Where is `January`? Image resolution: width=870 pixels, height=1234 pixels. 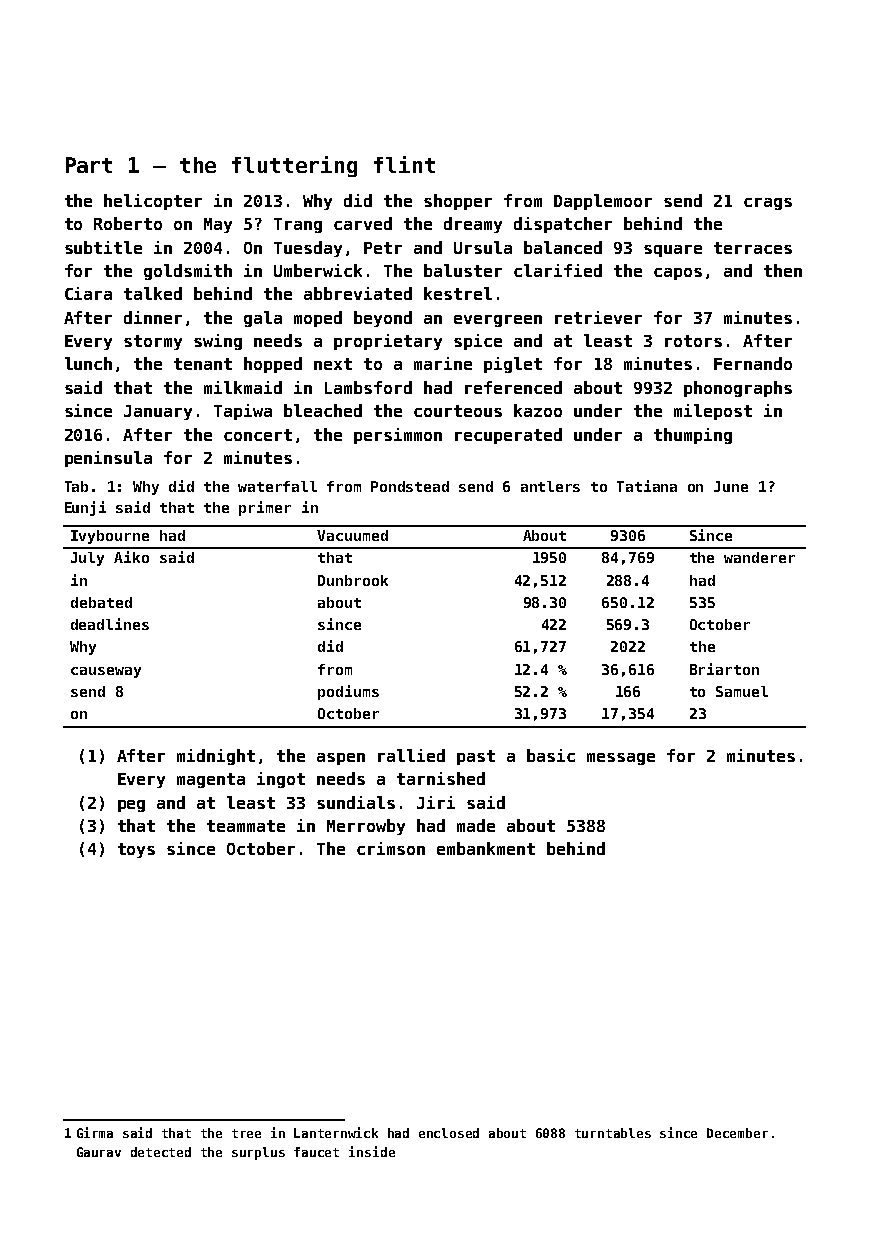 January is located at coordinates (158, 412).
